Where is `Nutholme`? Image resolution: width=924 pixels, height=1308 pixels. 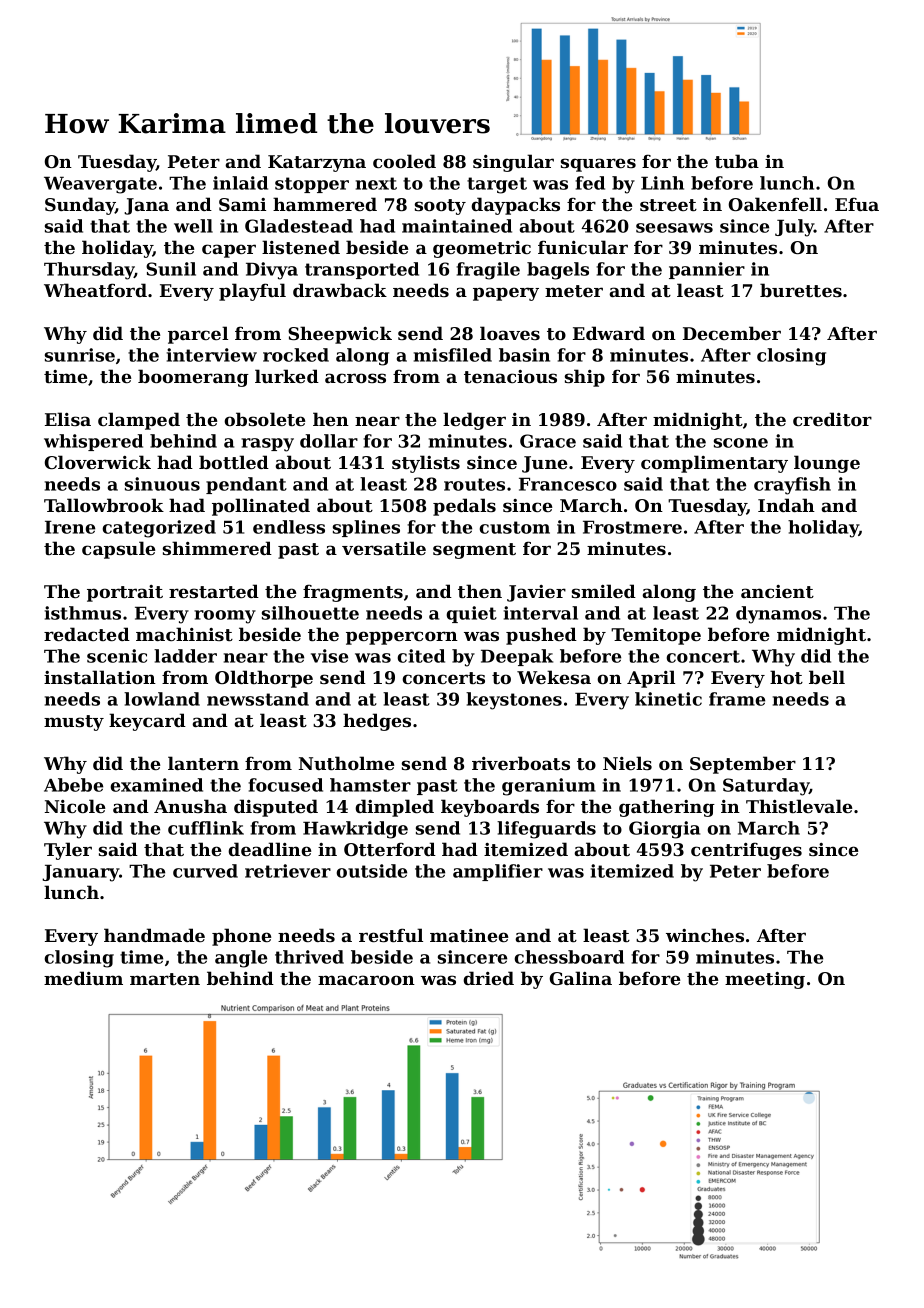
Nutholme is located at coordinates (346, 763).
